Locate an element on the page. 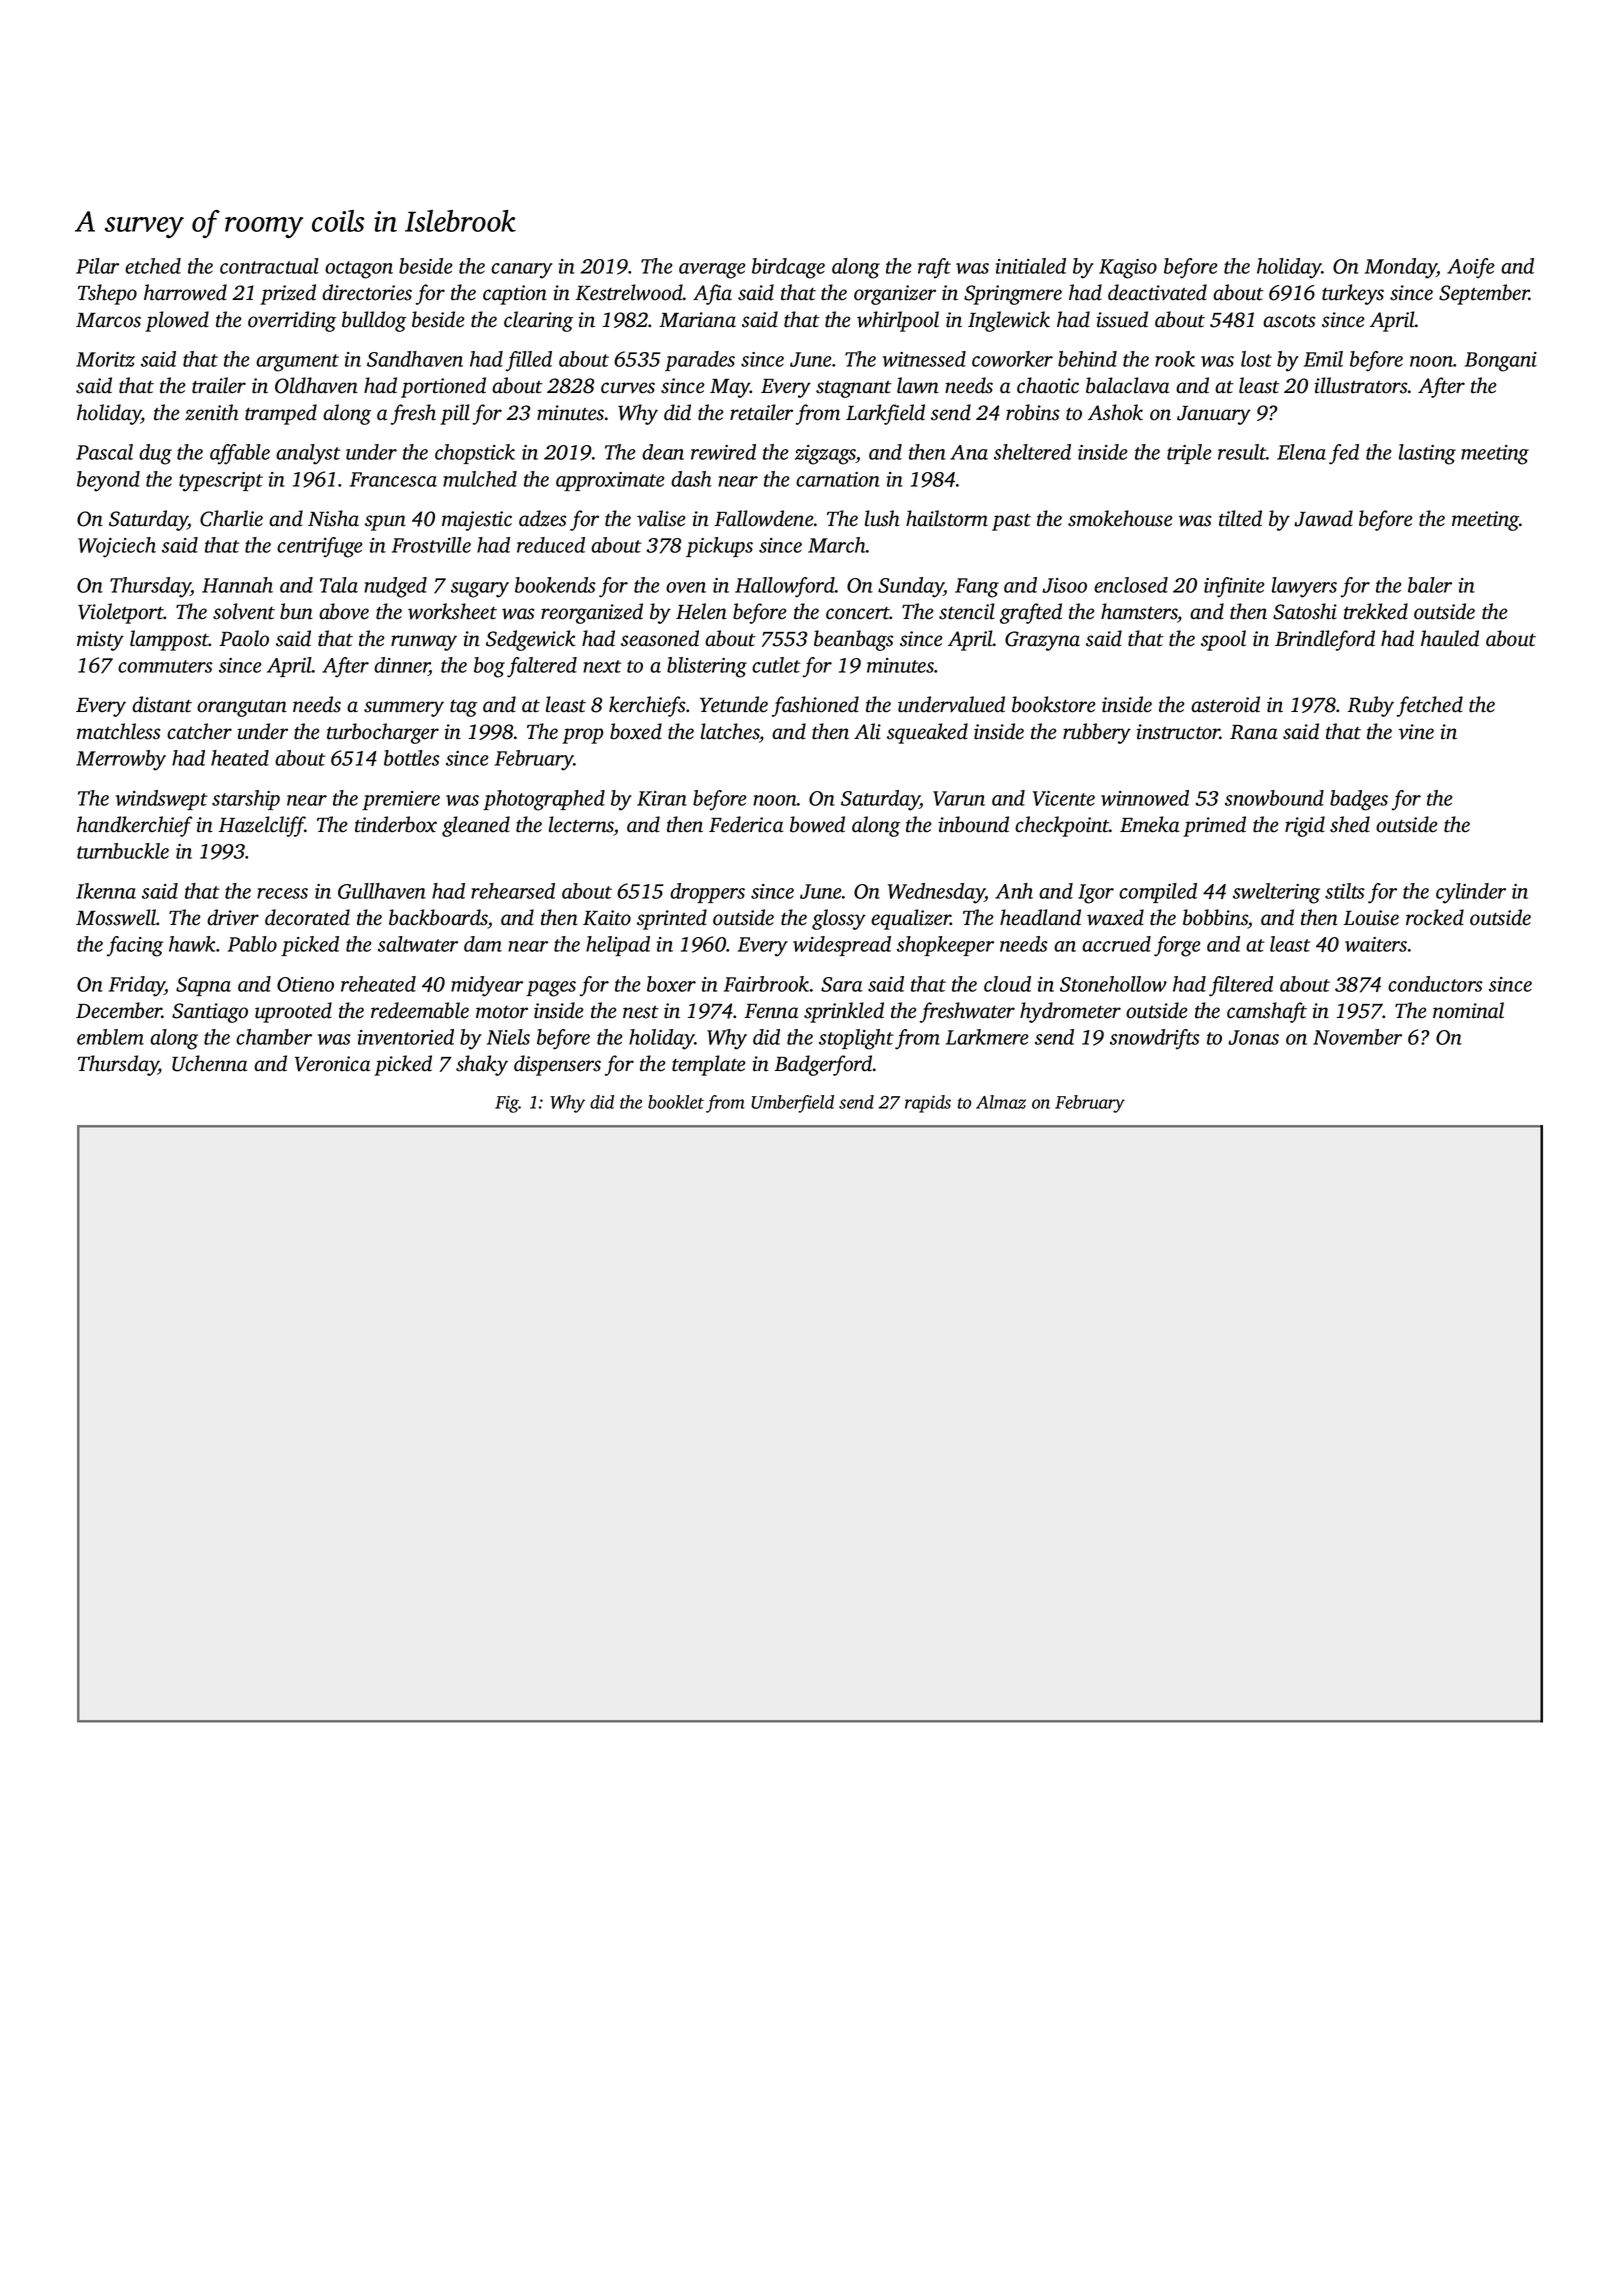 Image resolution: width=1620 pixels, height=2292 pixels. recess is located at coordinates (282, 893).
